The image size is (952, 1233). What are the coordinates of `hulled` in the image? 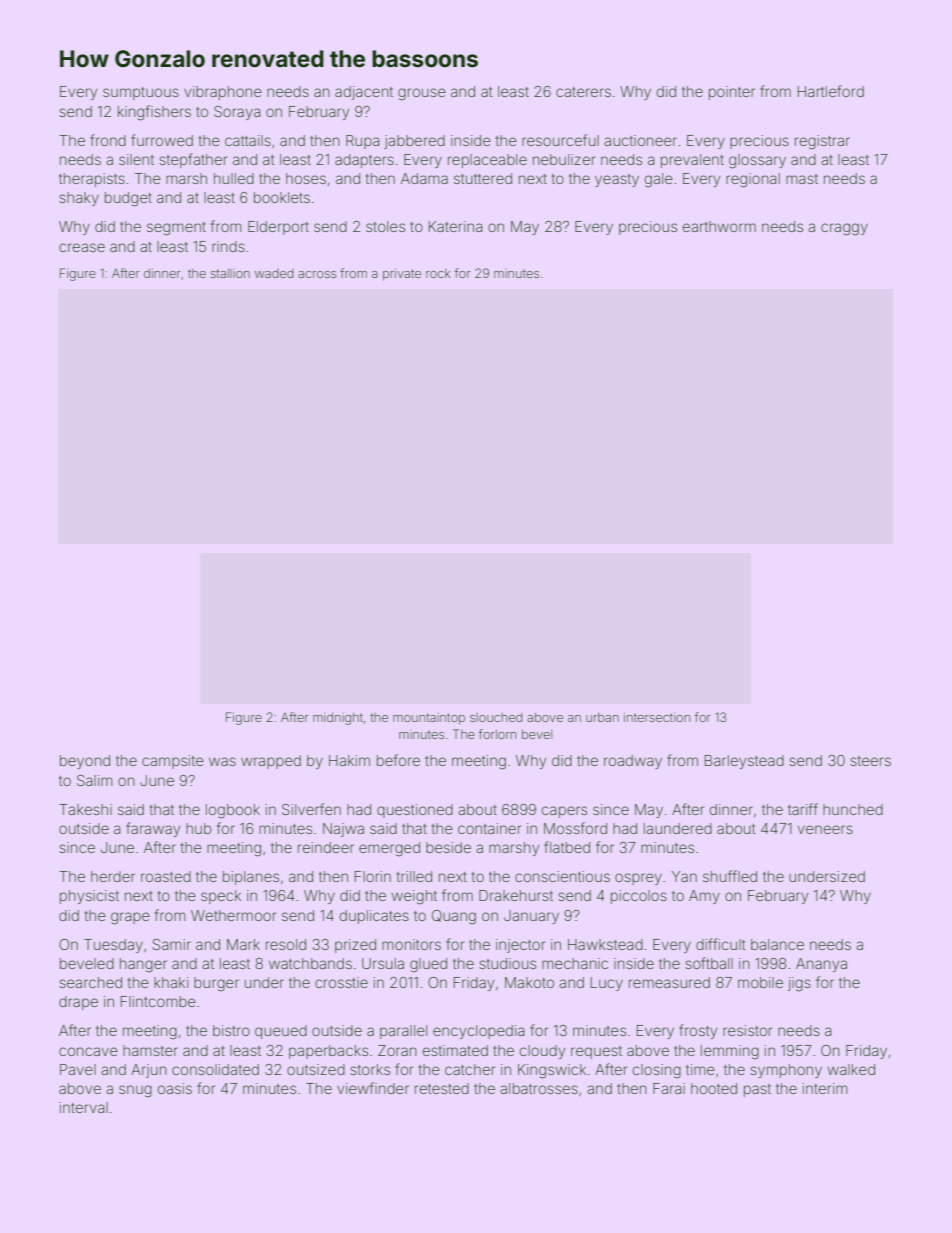 It's located at (234, 178).
